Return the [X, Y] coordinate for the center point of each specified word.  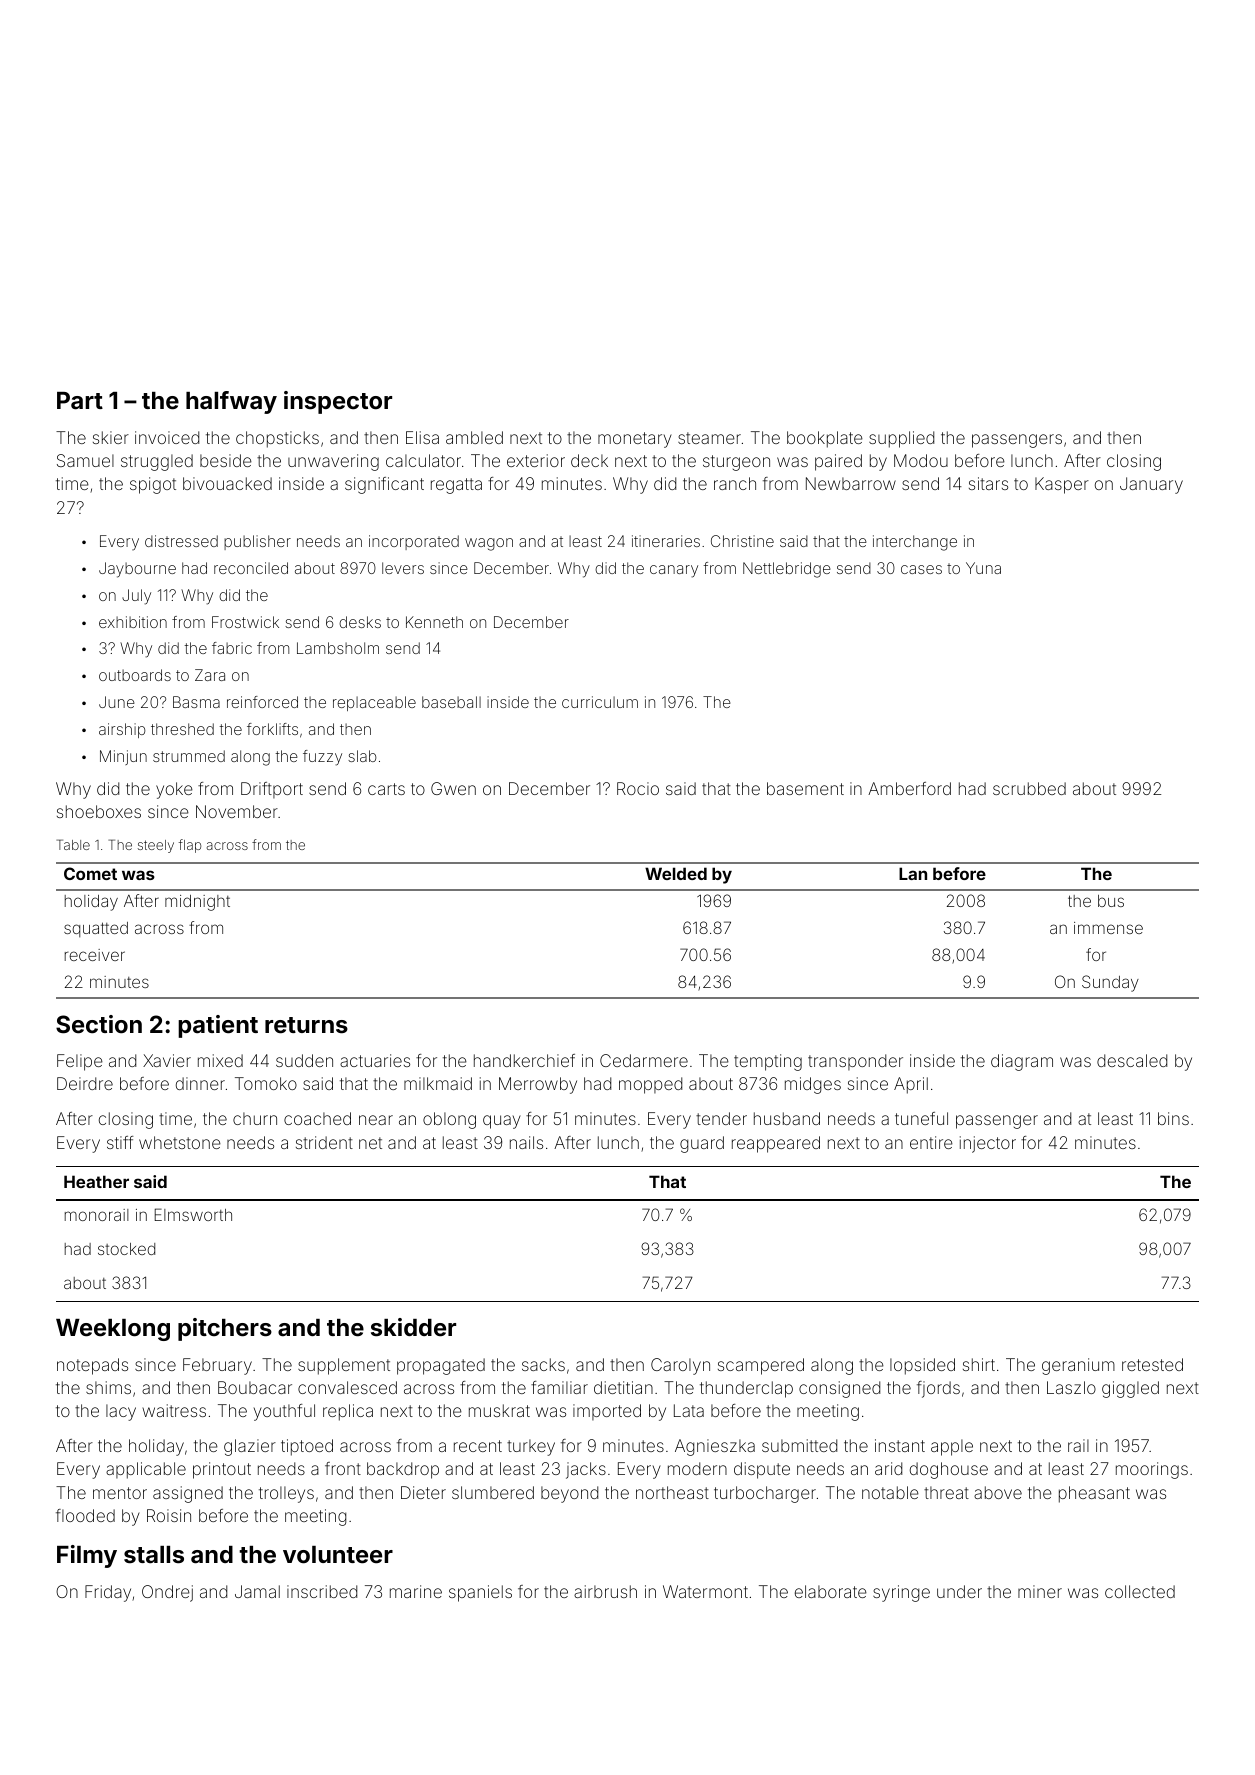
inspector [338, 402]
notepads [92, 1366]
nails [526, 1142]
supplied [901, 439]
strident [324, 1142]
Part [80, 401]
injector [988, 1144]
